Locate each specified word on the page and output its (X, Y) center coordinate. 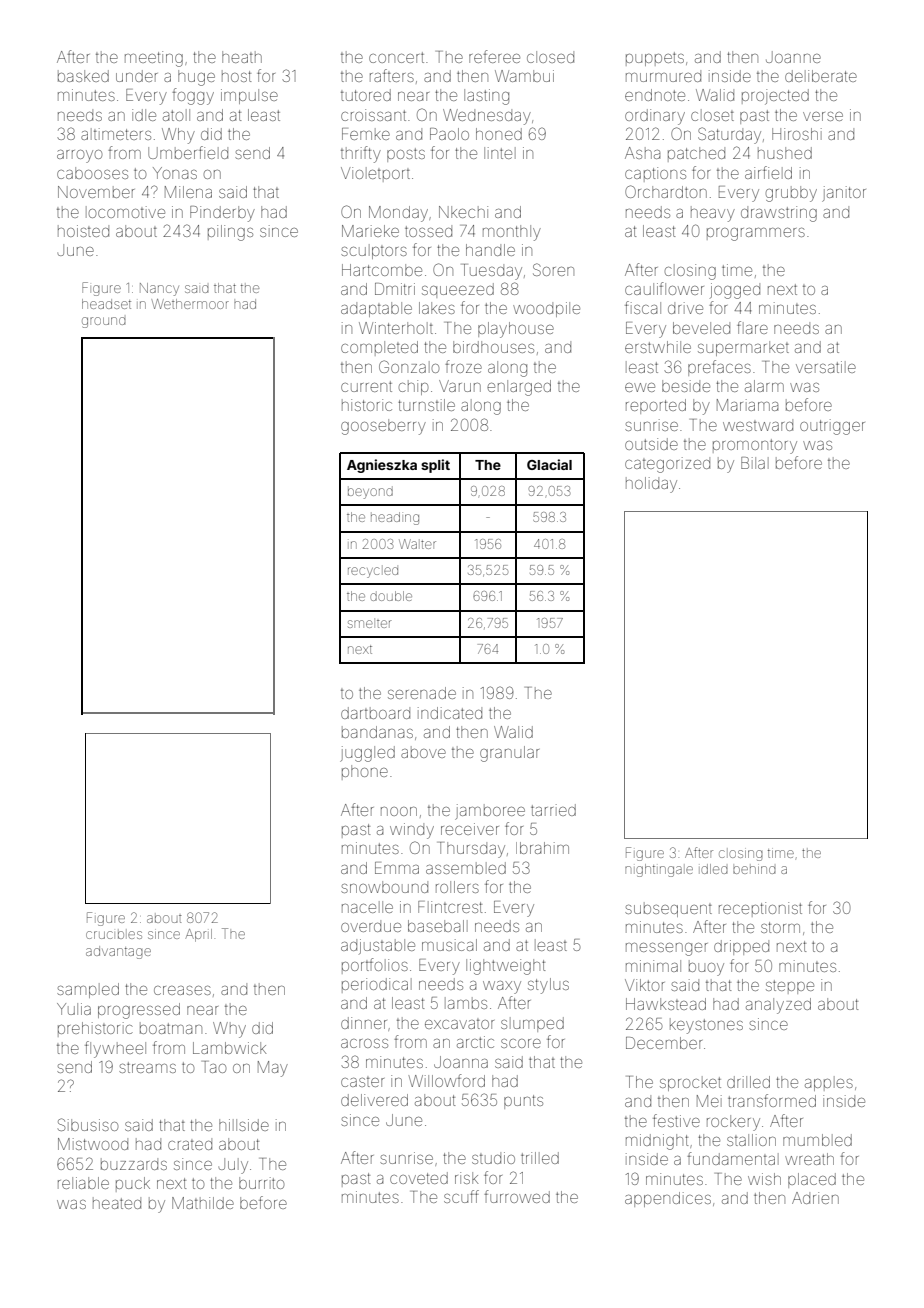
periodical (377, 985)
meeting (154, 59)
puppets (655, 59)
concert (396, 57)
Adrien (815, 1198)
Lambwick (229, 1048)
